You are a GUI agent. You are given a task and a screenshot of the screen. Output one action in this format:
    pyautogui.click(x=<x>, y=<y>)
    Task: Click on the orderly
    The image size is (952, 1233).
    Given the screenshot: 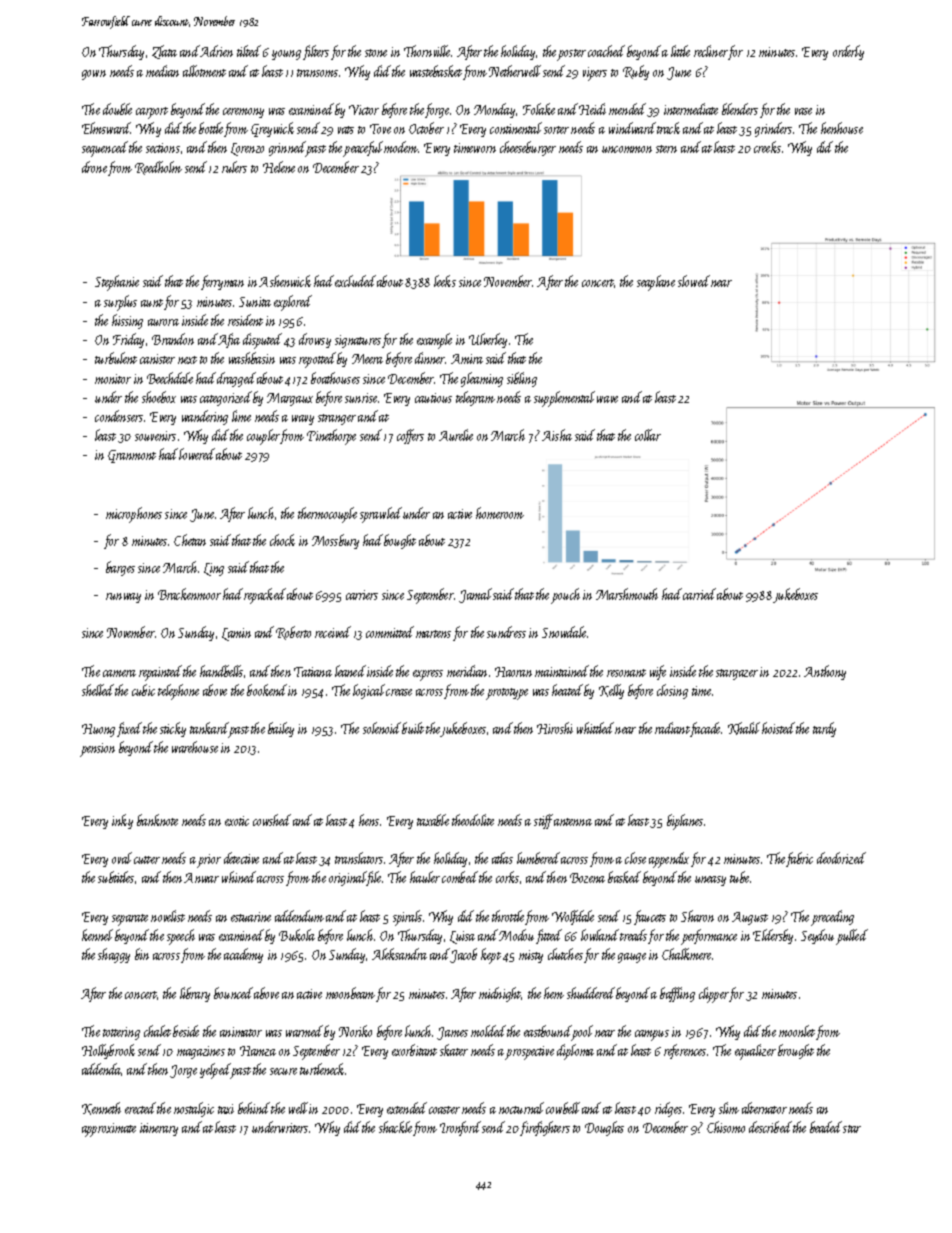 What is the action you would take?
    pyautogui.click(x=848, y=52)
